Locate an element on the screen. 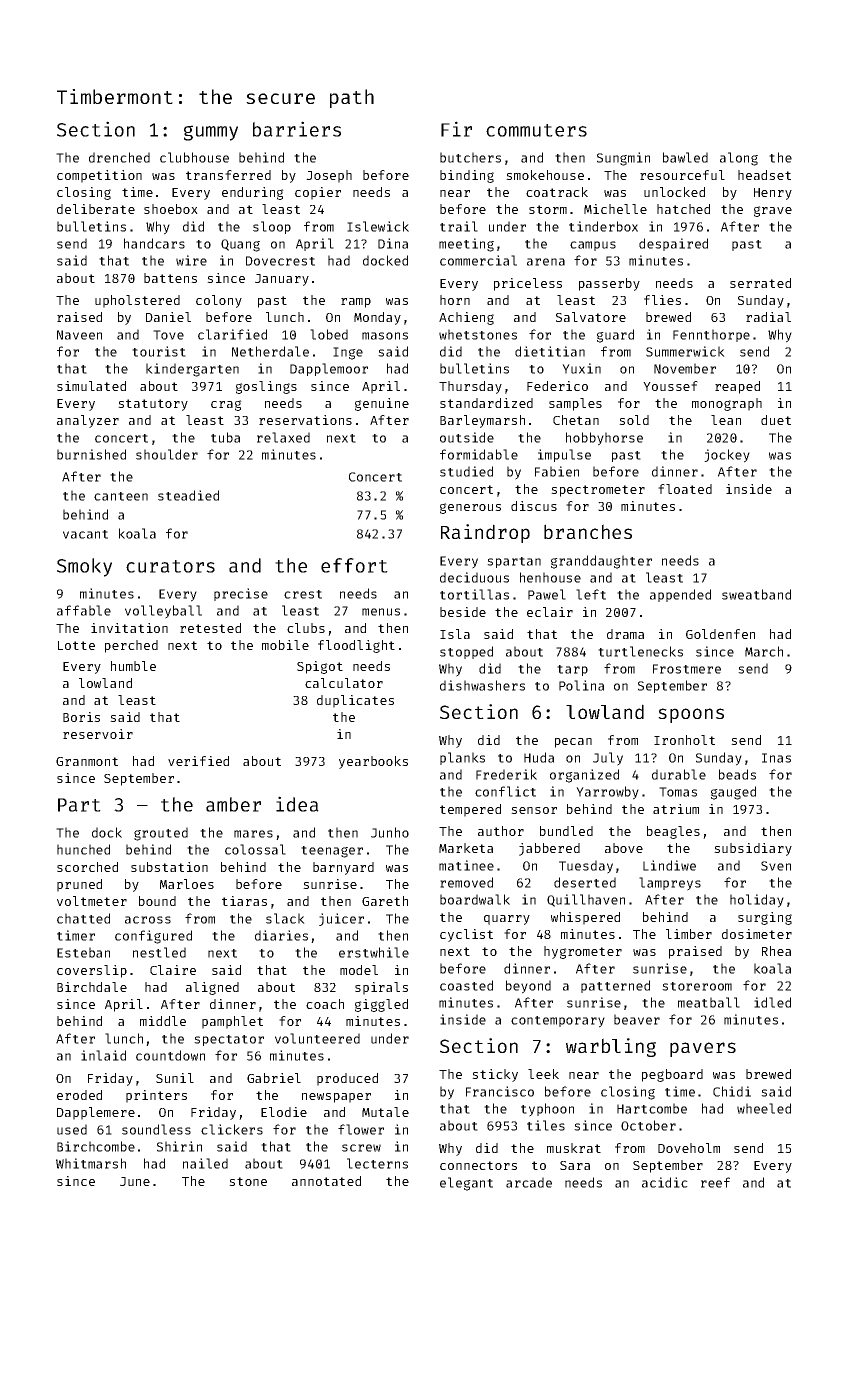 This screenshot has width=849, height=1400. gummy is located at coordinates (211, 133).
